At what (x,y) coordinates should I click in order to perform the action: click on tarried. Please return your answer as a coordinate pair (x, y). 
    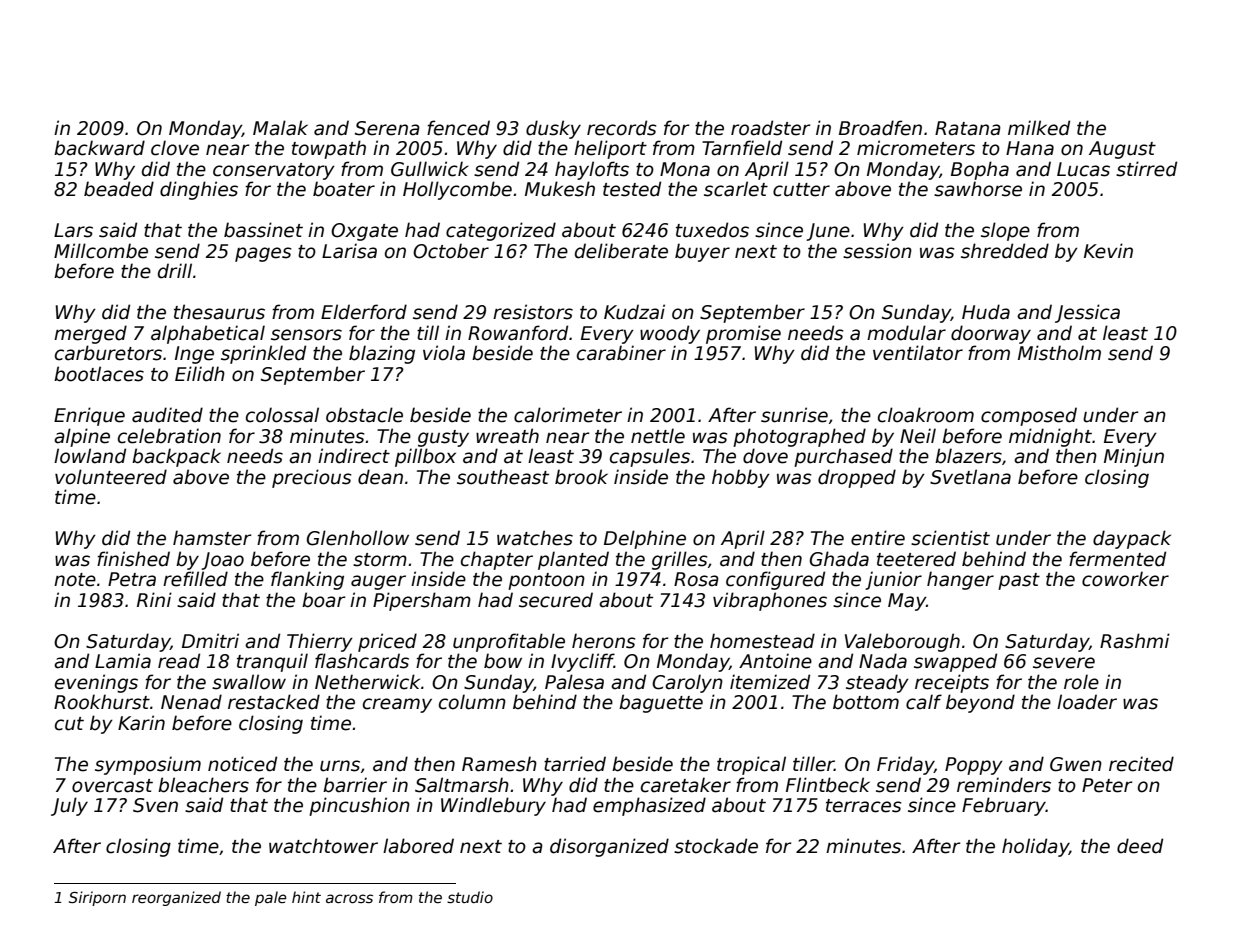
    Looking at the image, I should click on (575, 764).
